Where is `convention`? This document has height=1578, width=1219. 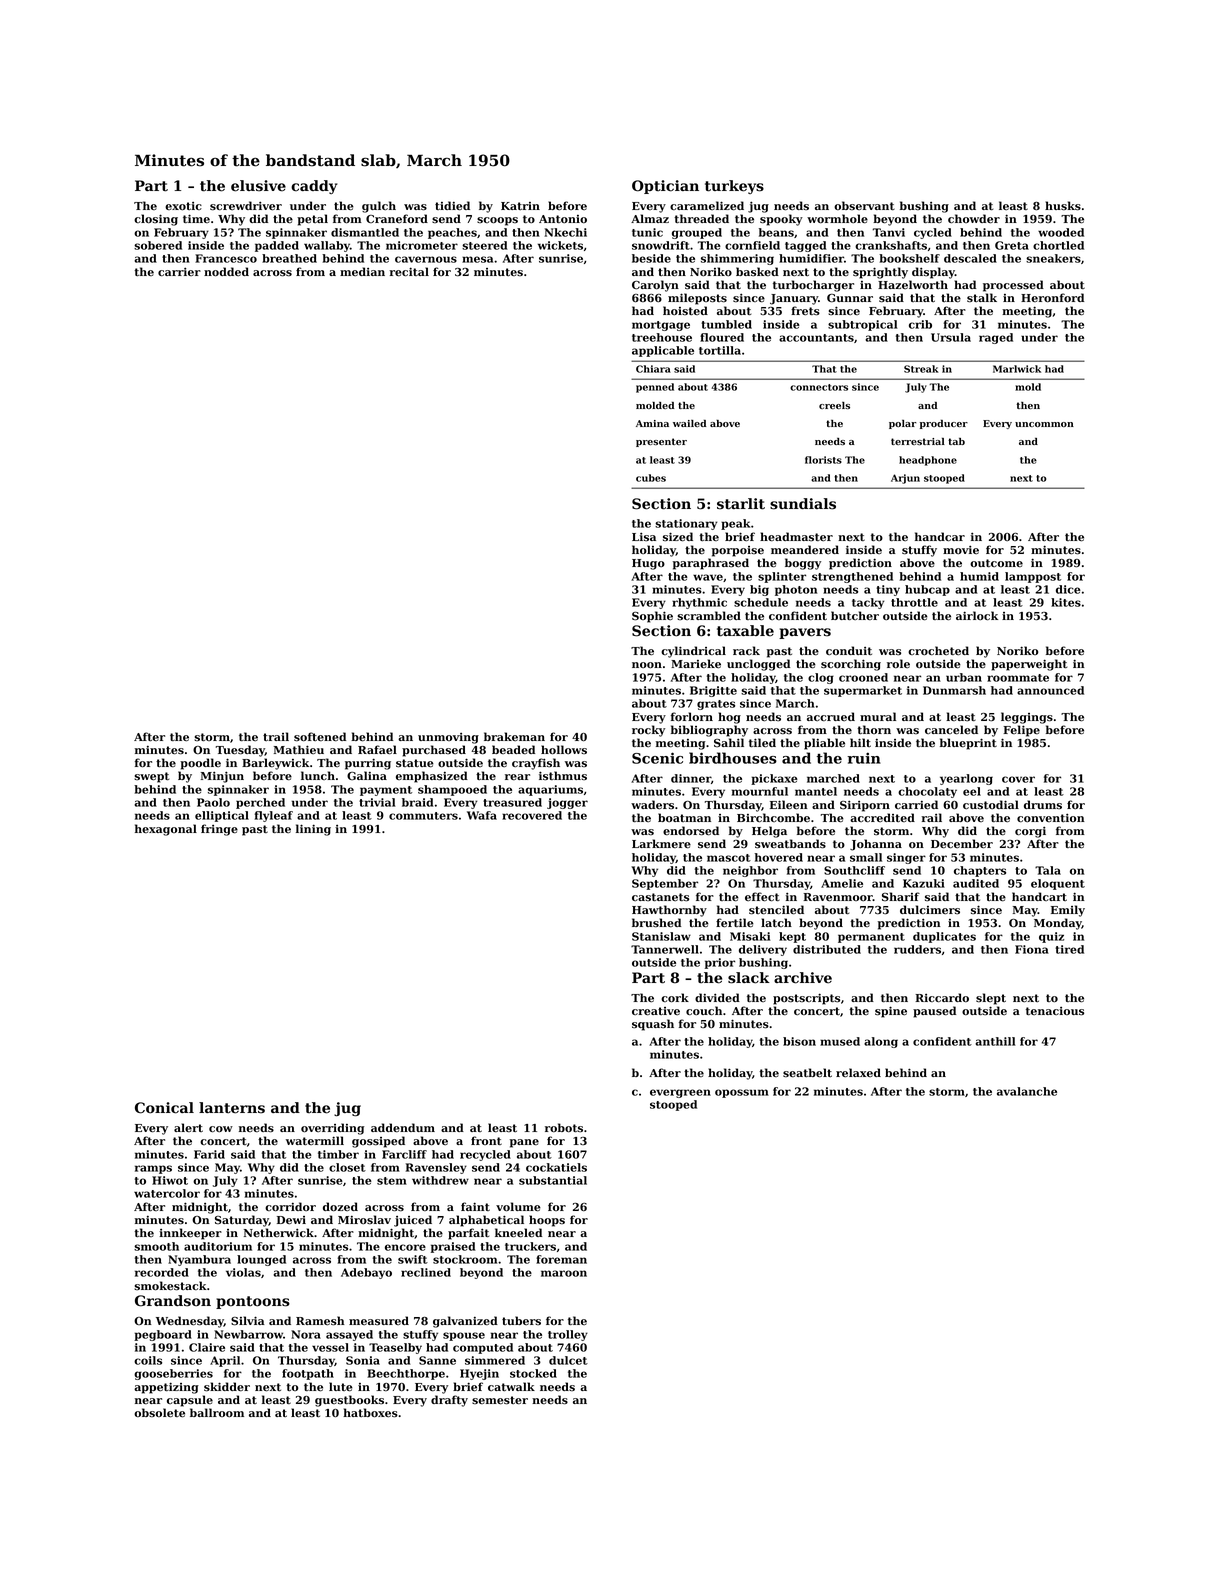
convention is located at coordinates (1051, 818).
